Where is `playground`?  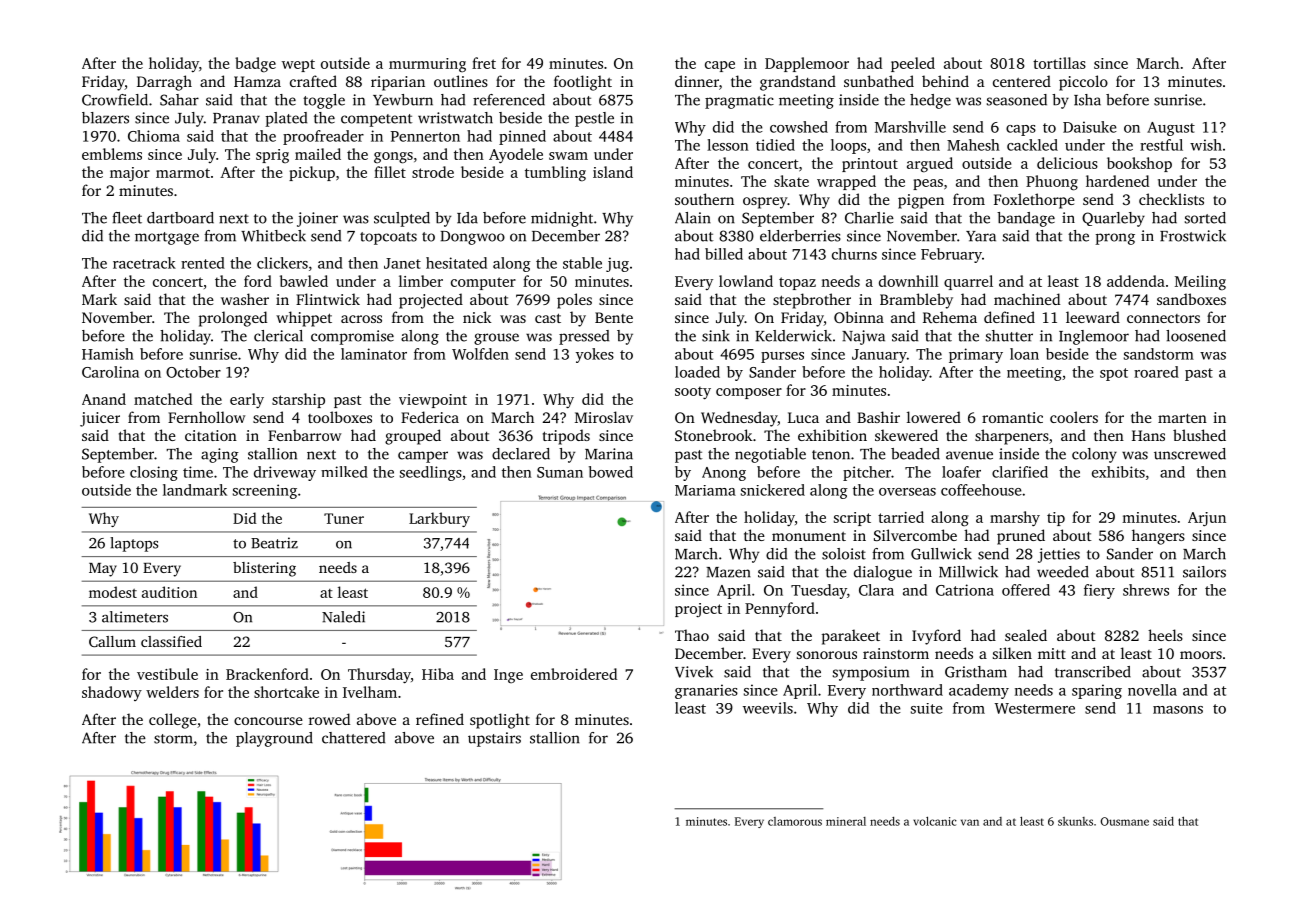 playground is located at coordinates (274, 739).
